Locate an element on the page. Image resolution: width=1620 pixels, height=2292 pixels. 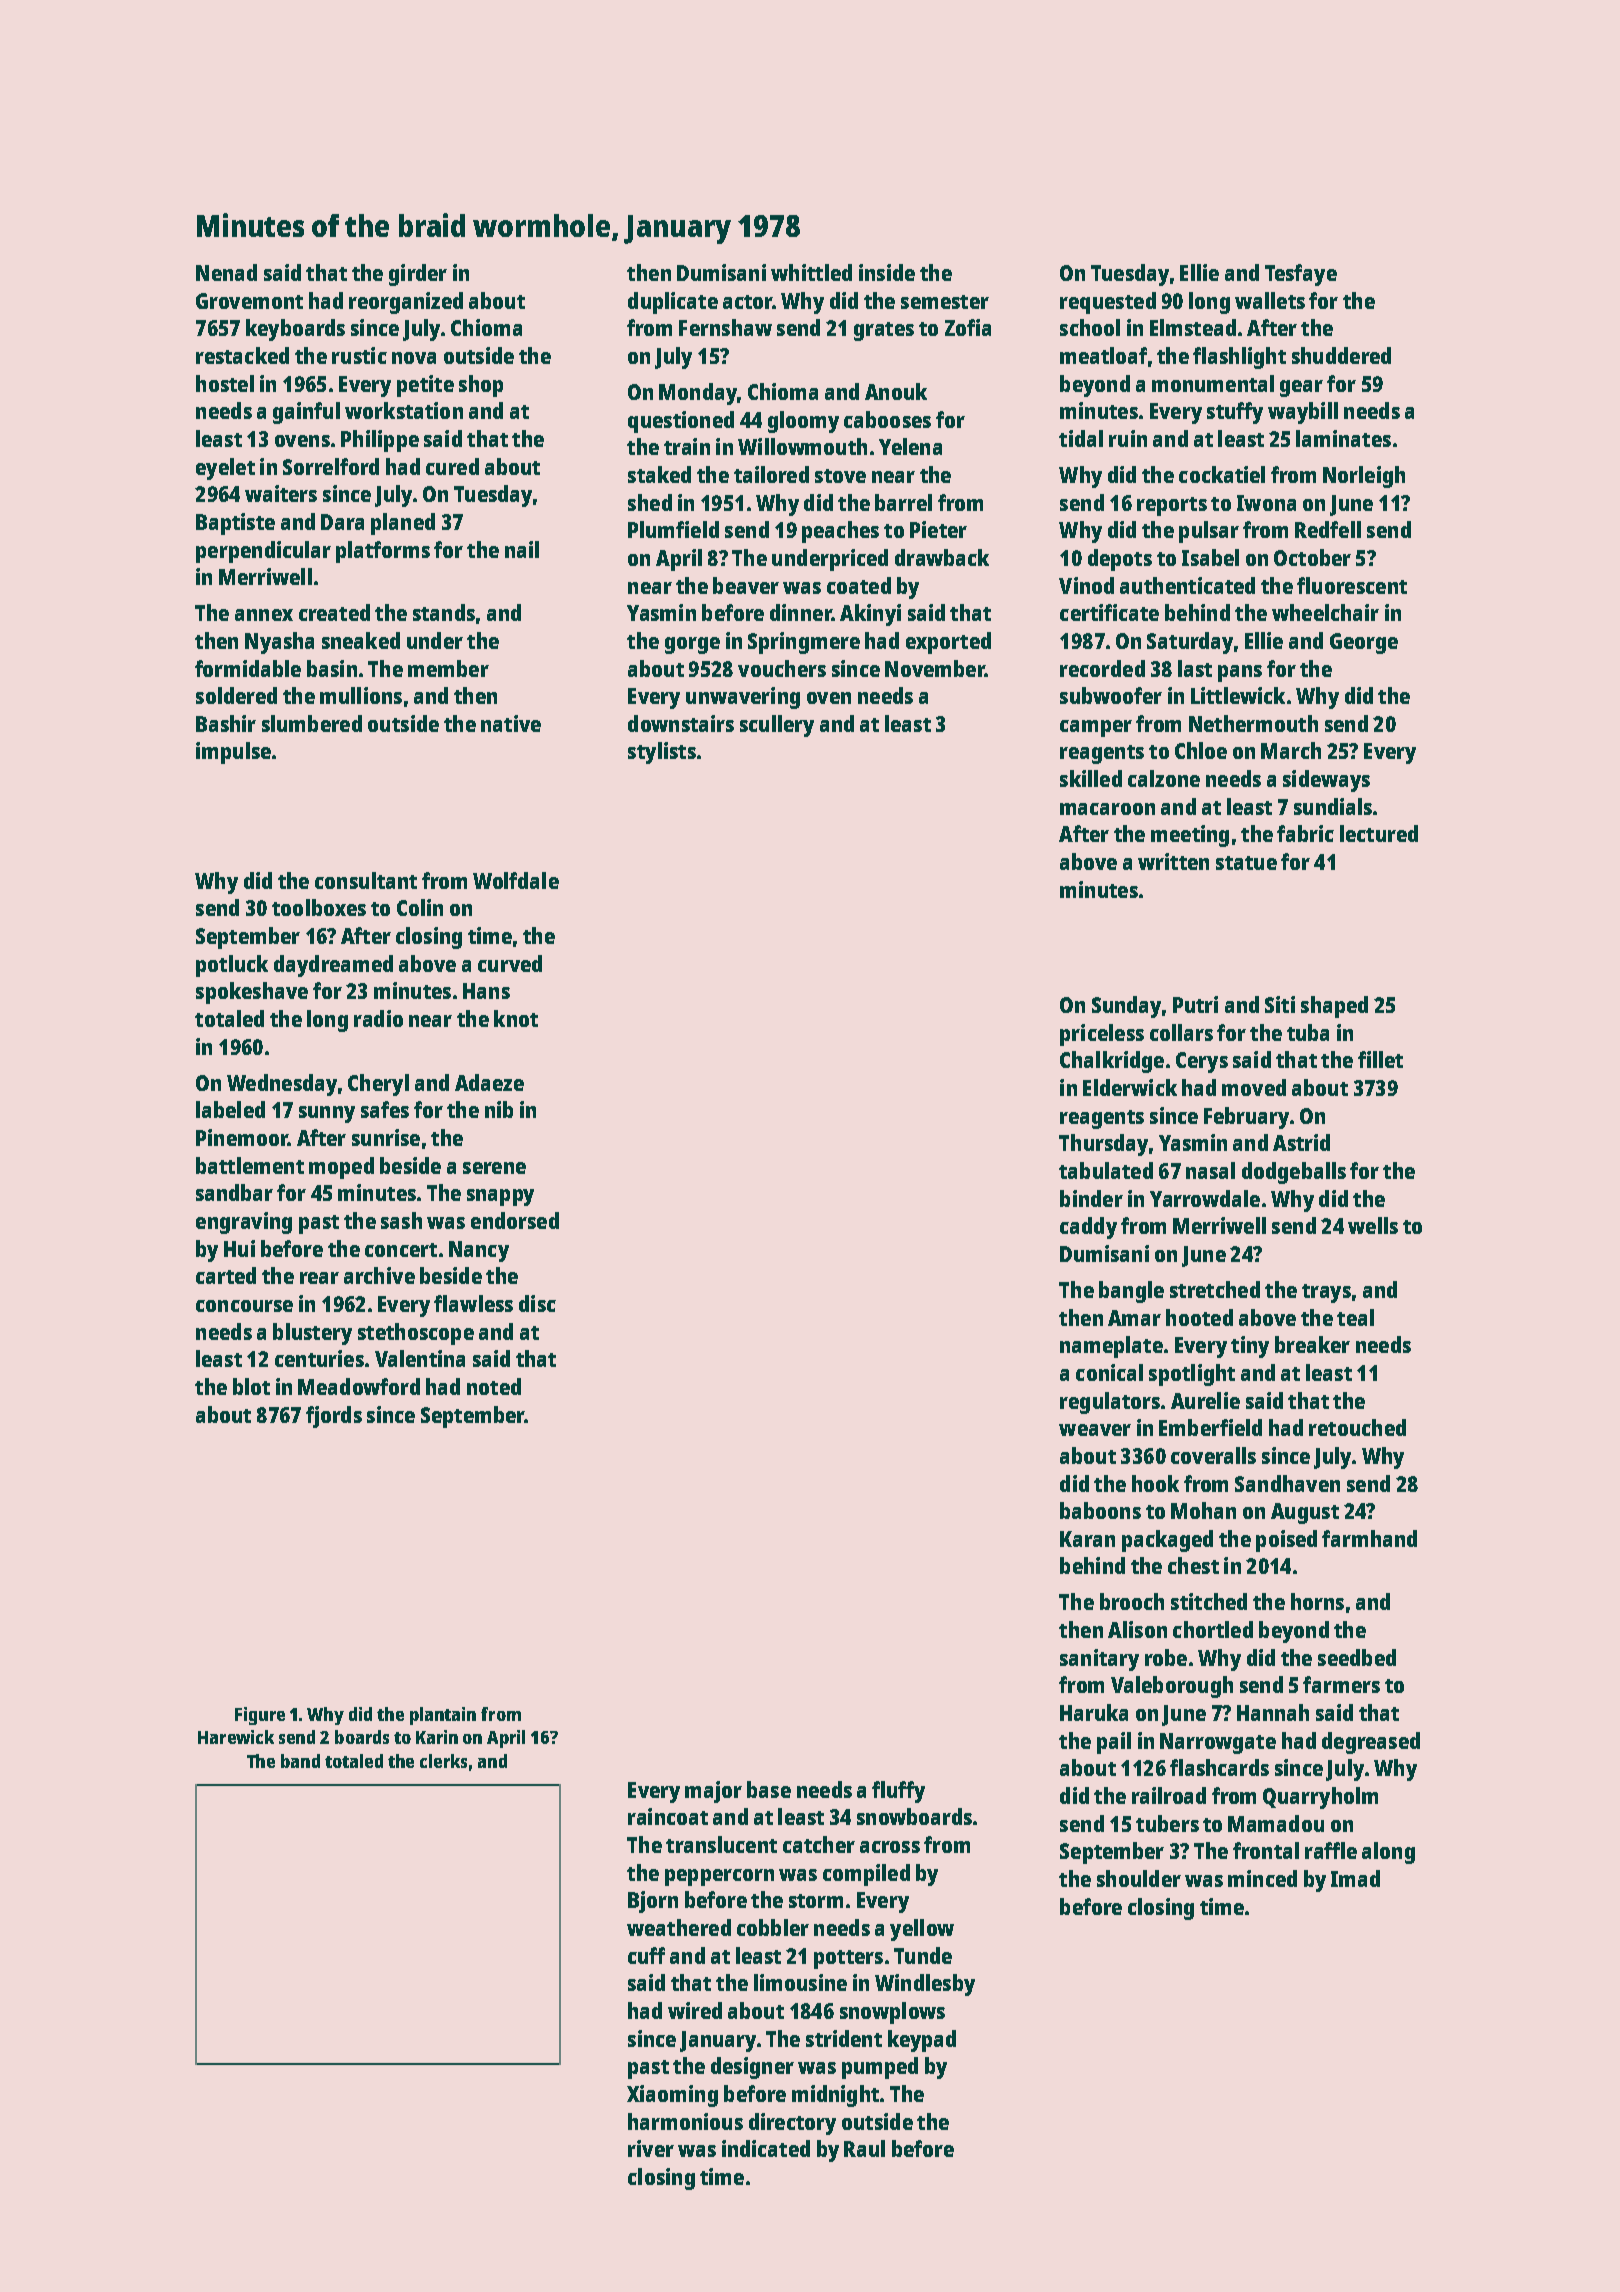
centuries is located at coordinates (319, 1358).
